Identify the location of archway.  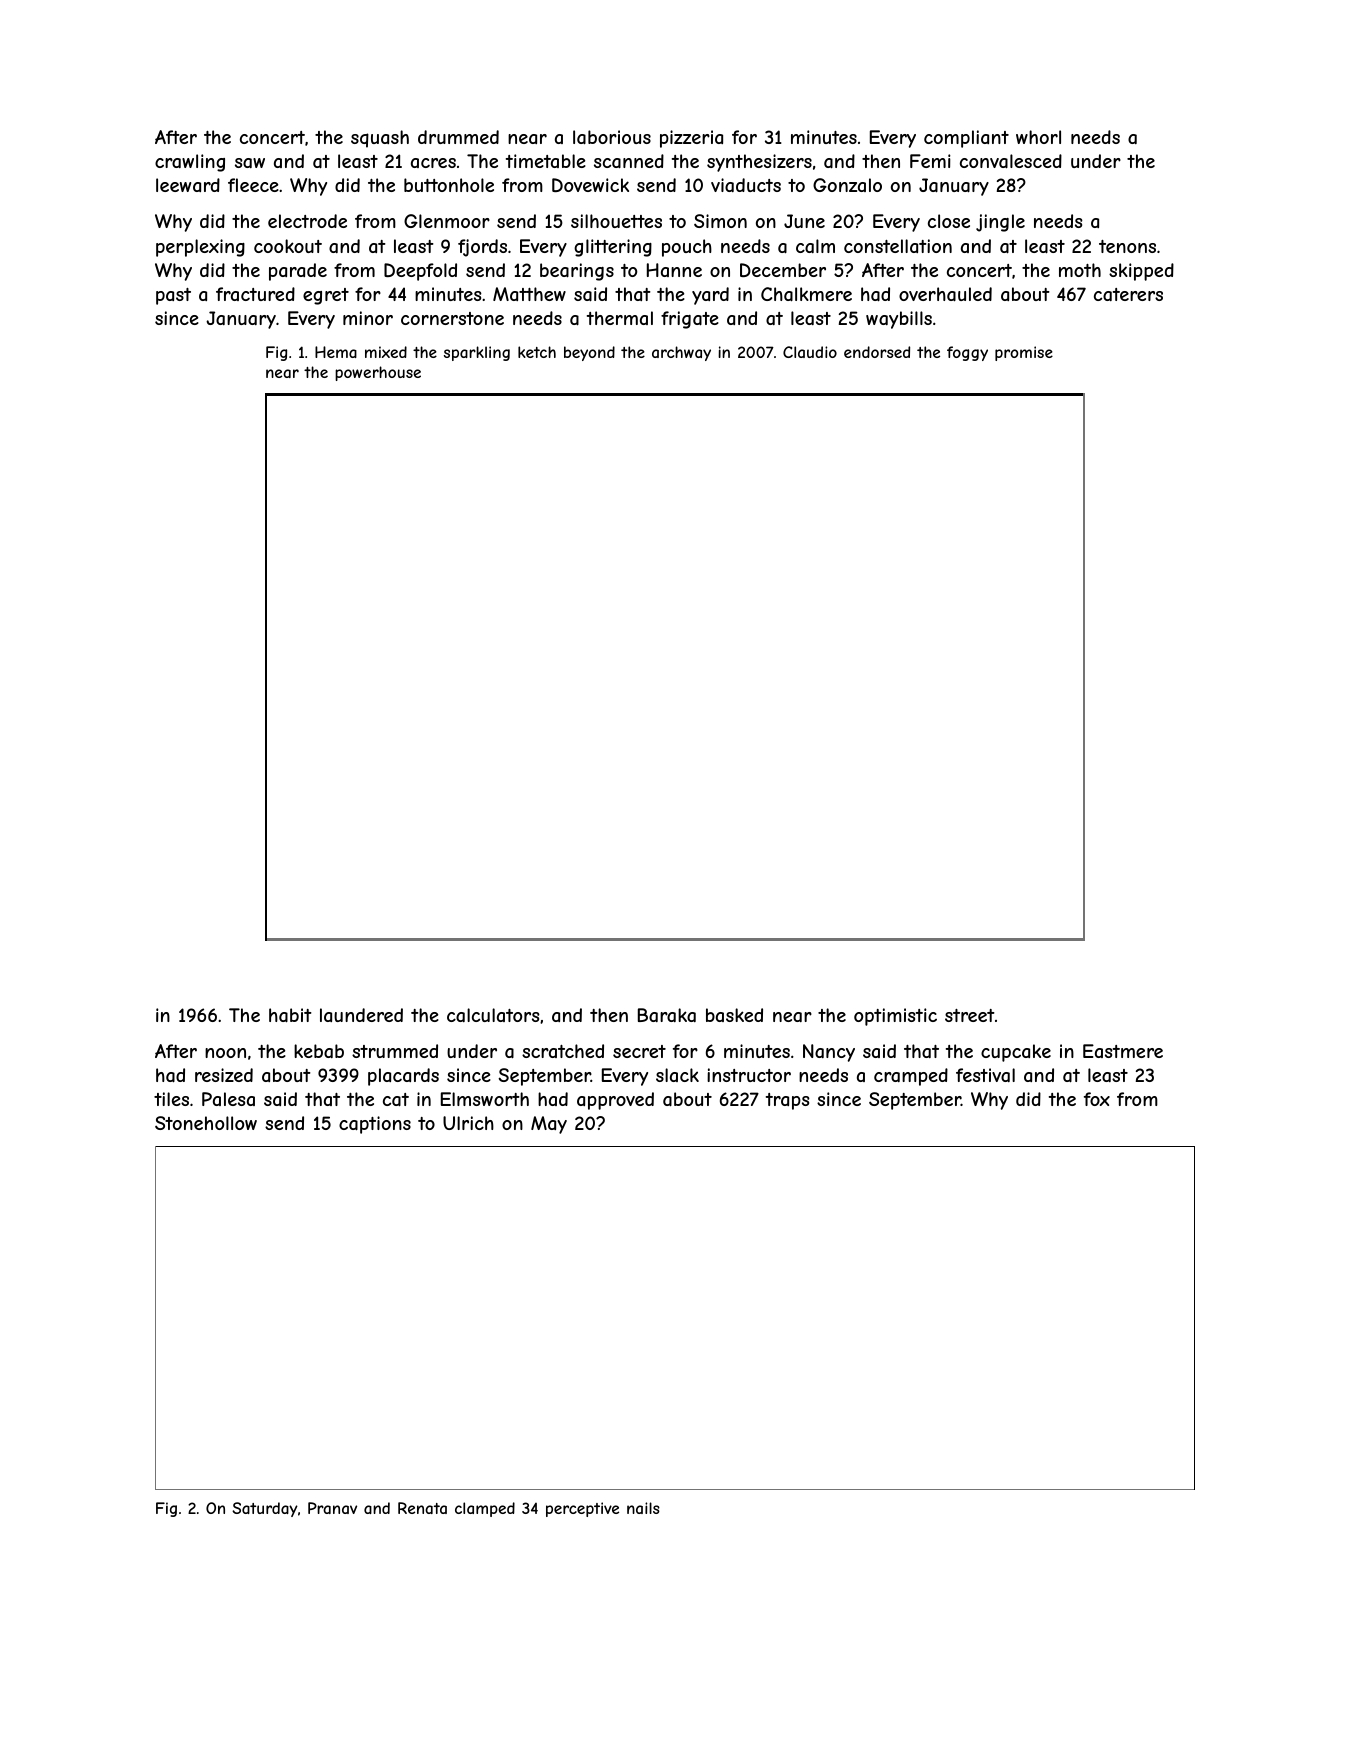
(681, 353).
